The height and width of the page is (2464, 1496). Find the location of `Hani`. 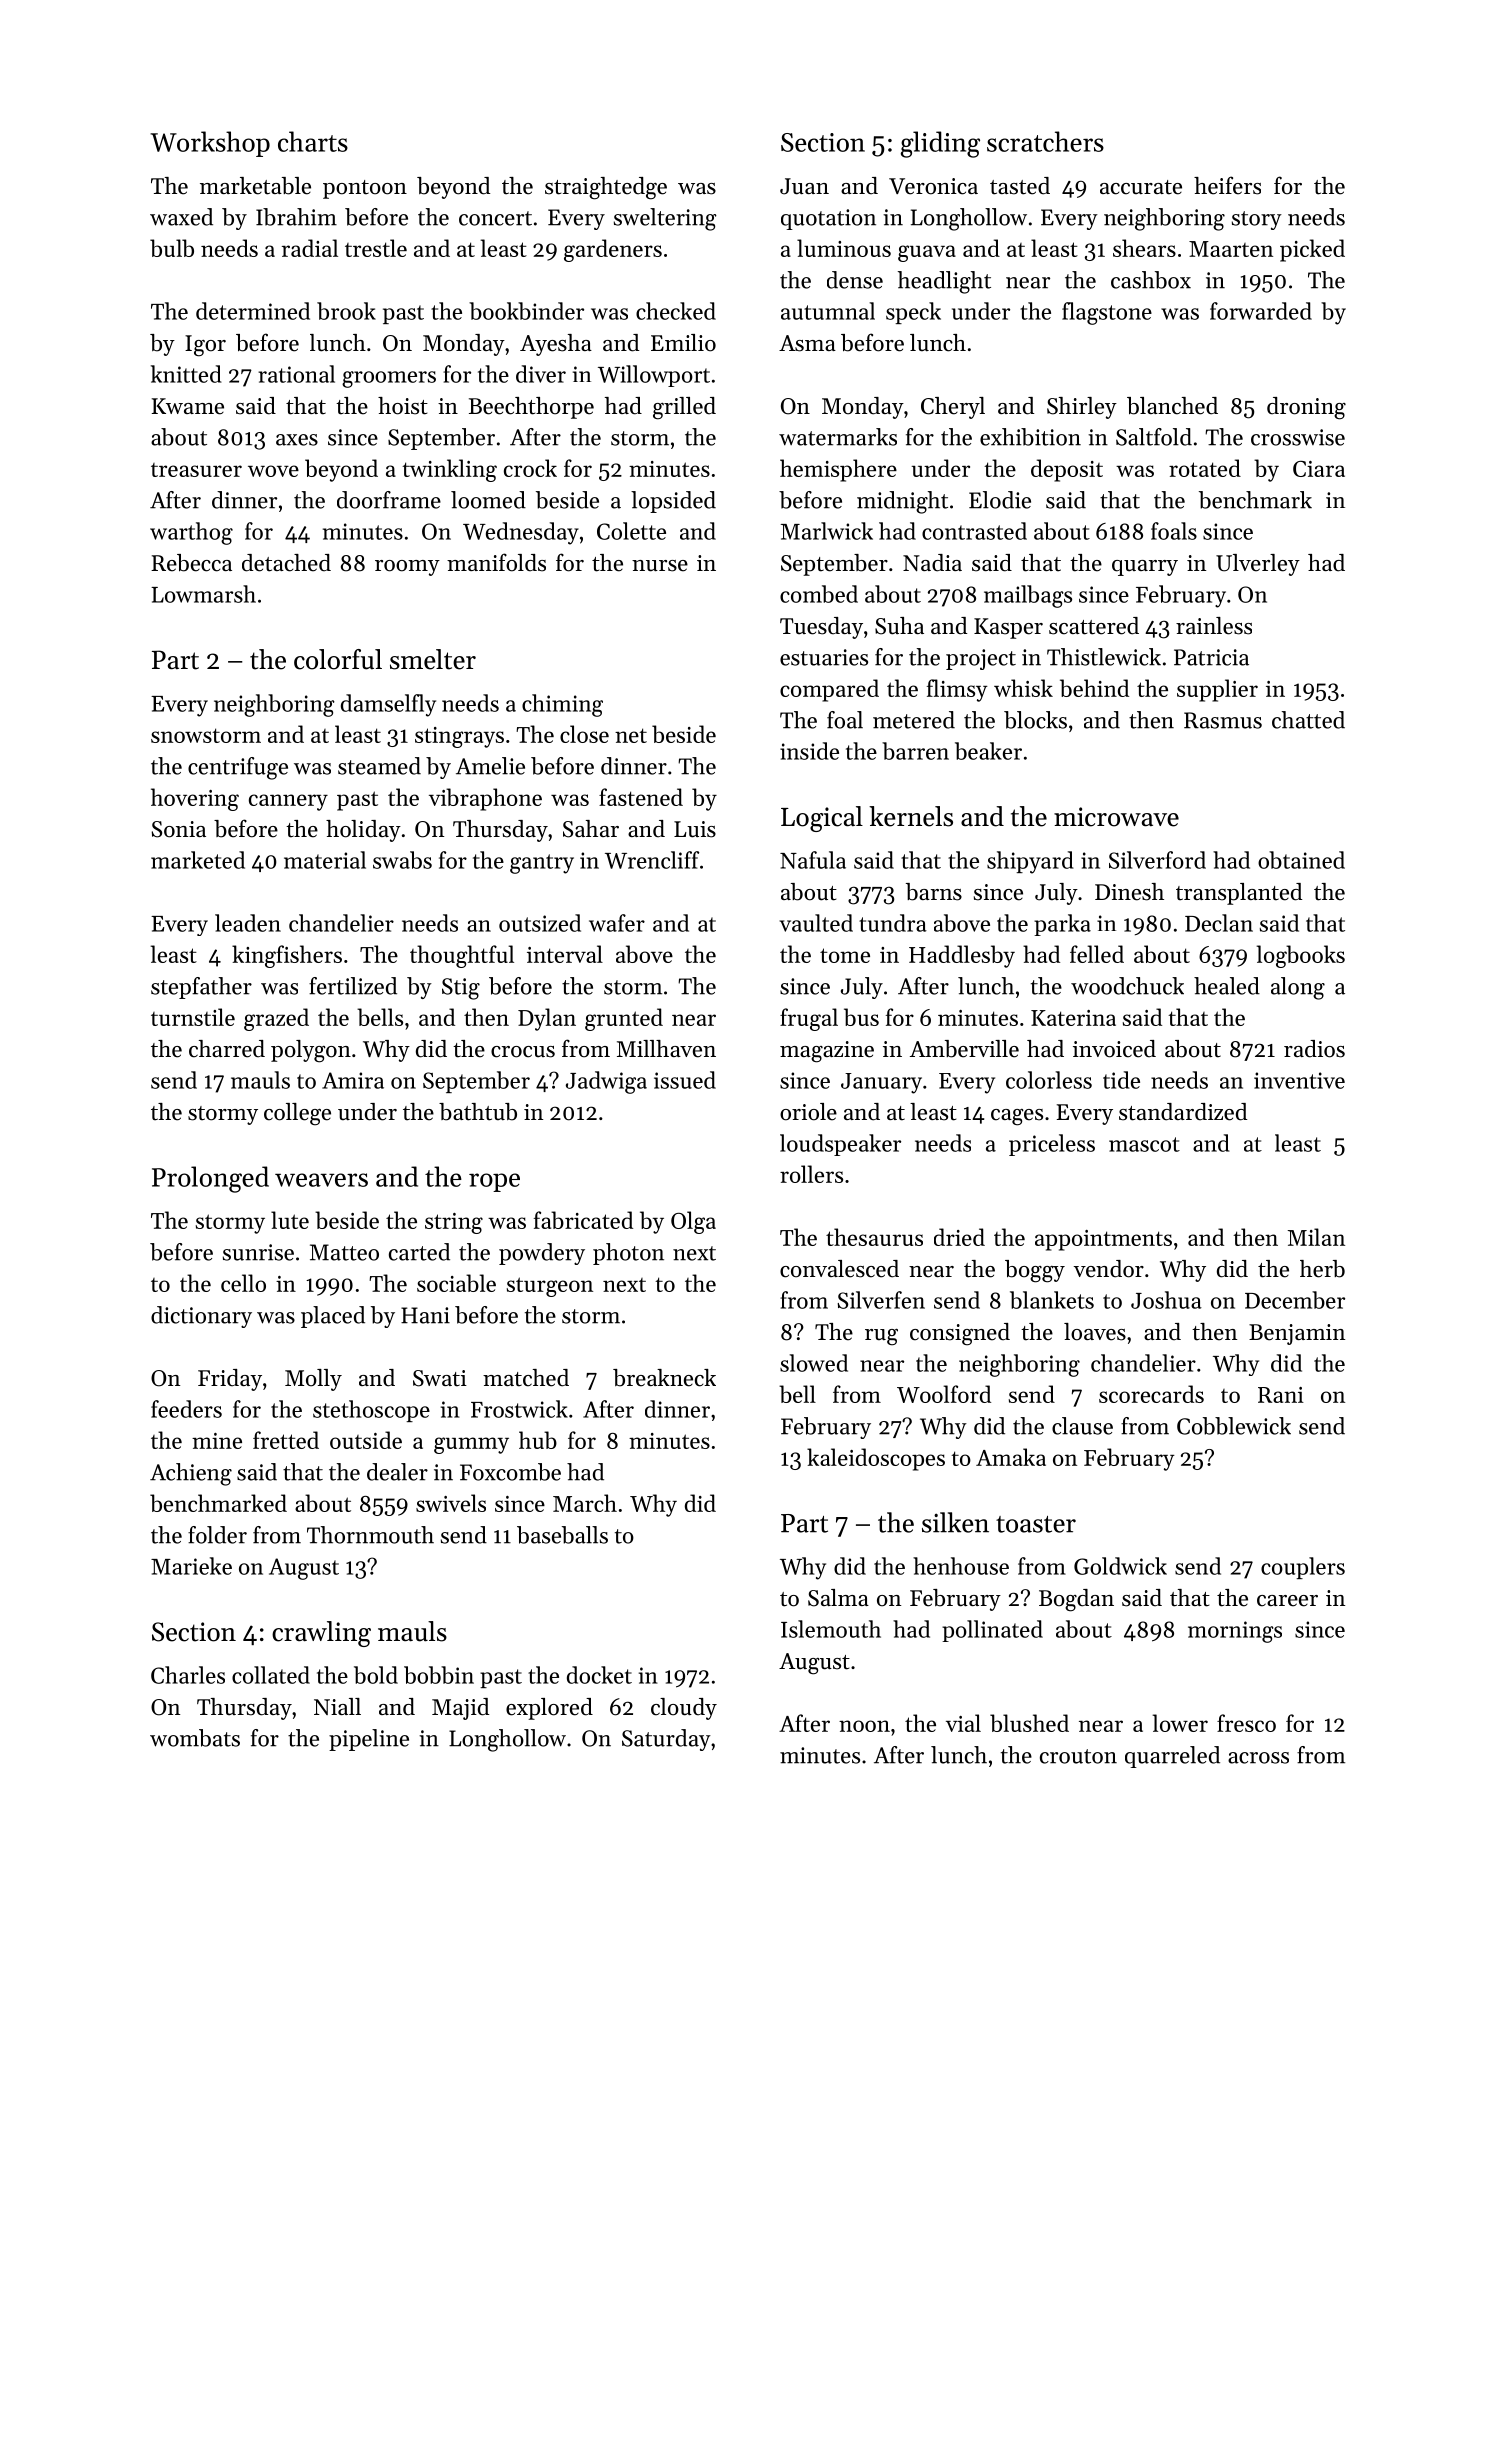

Hani is located at coordinates (425, 1315).
